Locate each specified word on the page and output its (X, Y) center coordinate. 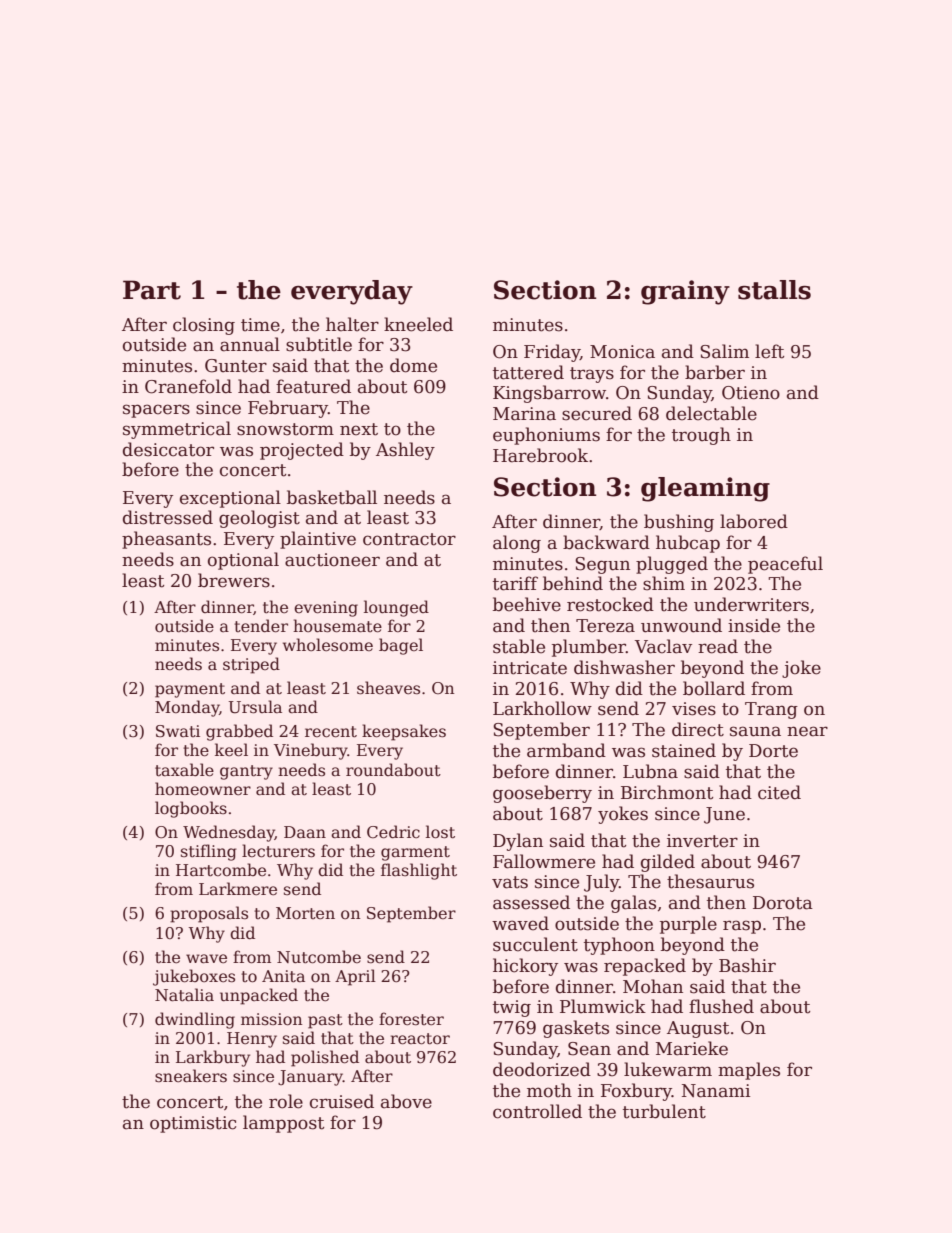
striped (251, 665)
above (406, 1101)
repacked (645, 967)
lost (440, 832)
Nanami (716, 1091)
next (359, 429)
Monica (622, 352)
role (286, 1101)
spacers (156, 411)
